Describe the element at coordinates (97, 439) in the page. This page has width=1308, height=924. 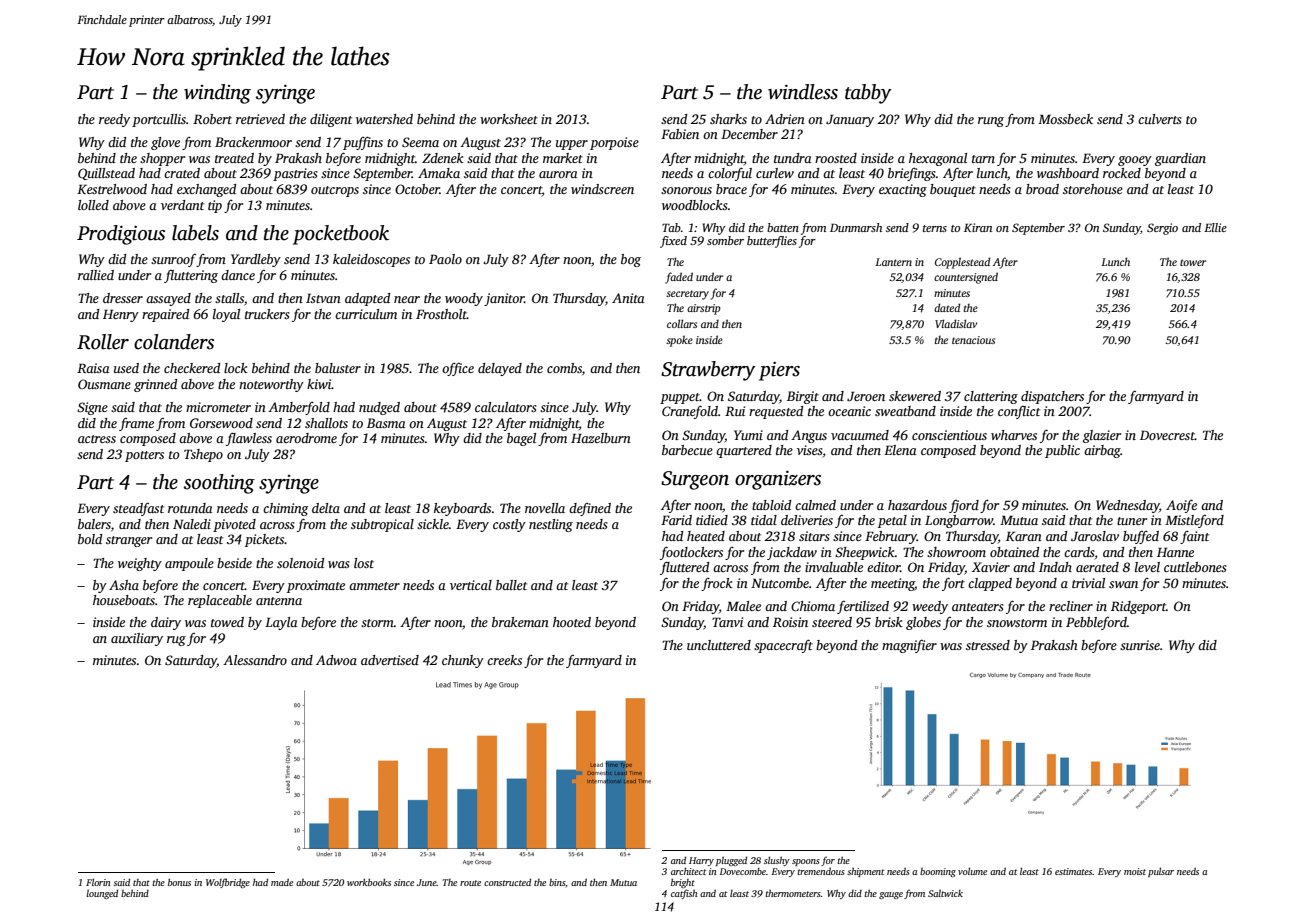
I see `actress` at that location.
